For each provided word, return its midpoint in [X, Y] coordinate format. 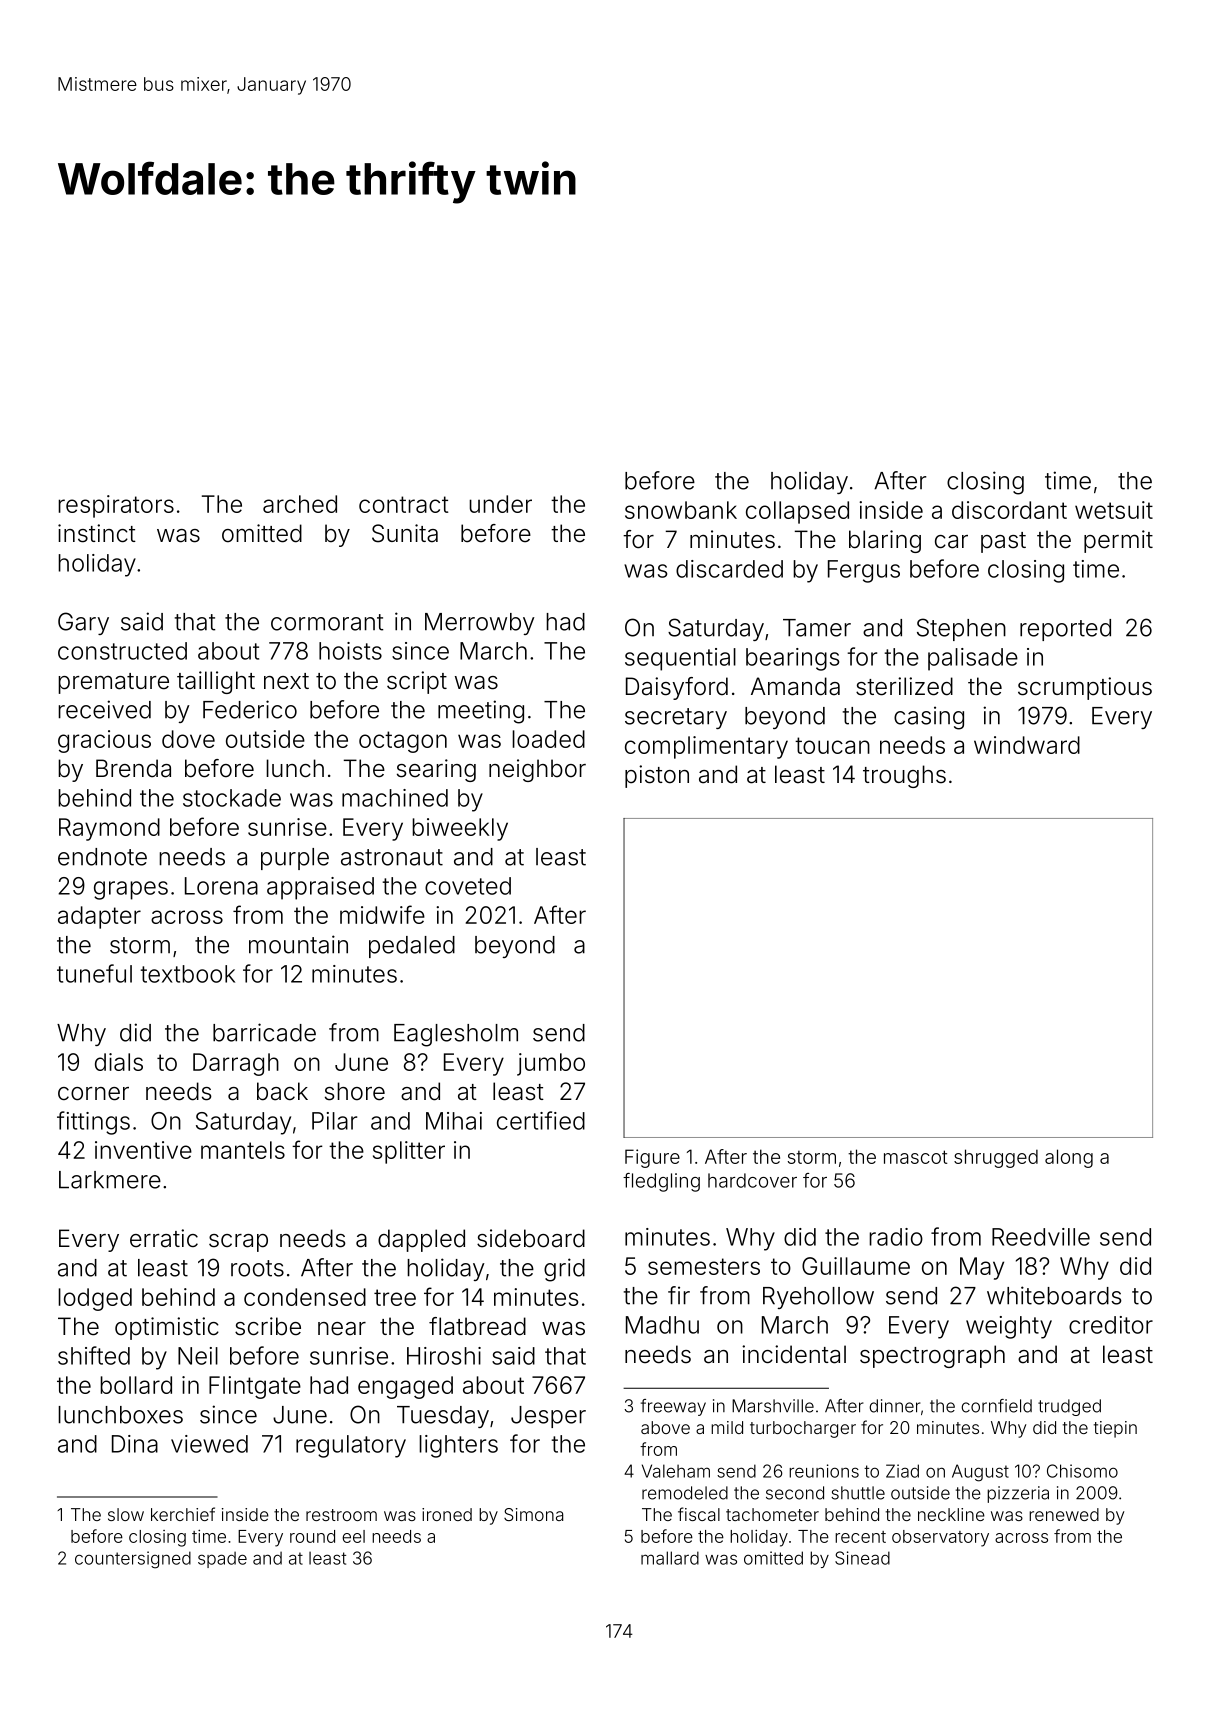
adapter [99, 917]
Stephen [961, 629]
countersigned [133, 1560]
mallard [670, 1558]
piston [657, 776]
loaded [548, 739]
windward [1027, 745]
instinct [97, 533]
